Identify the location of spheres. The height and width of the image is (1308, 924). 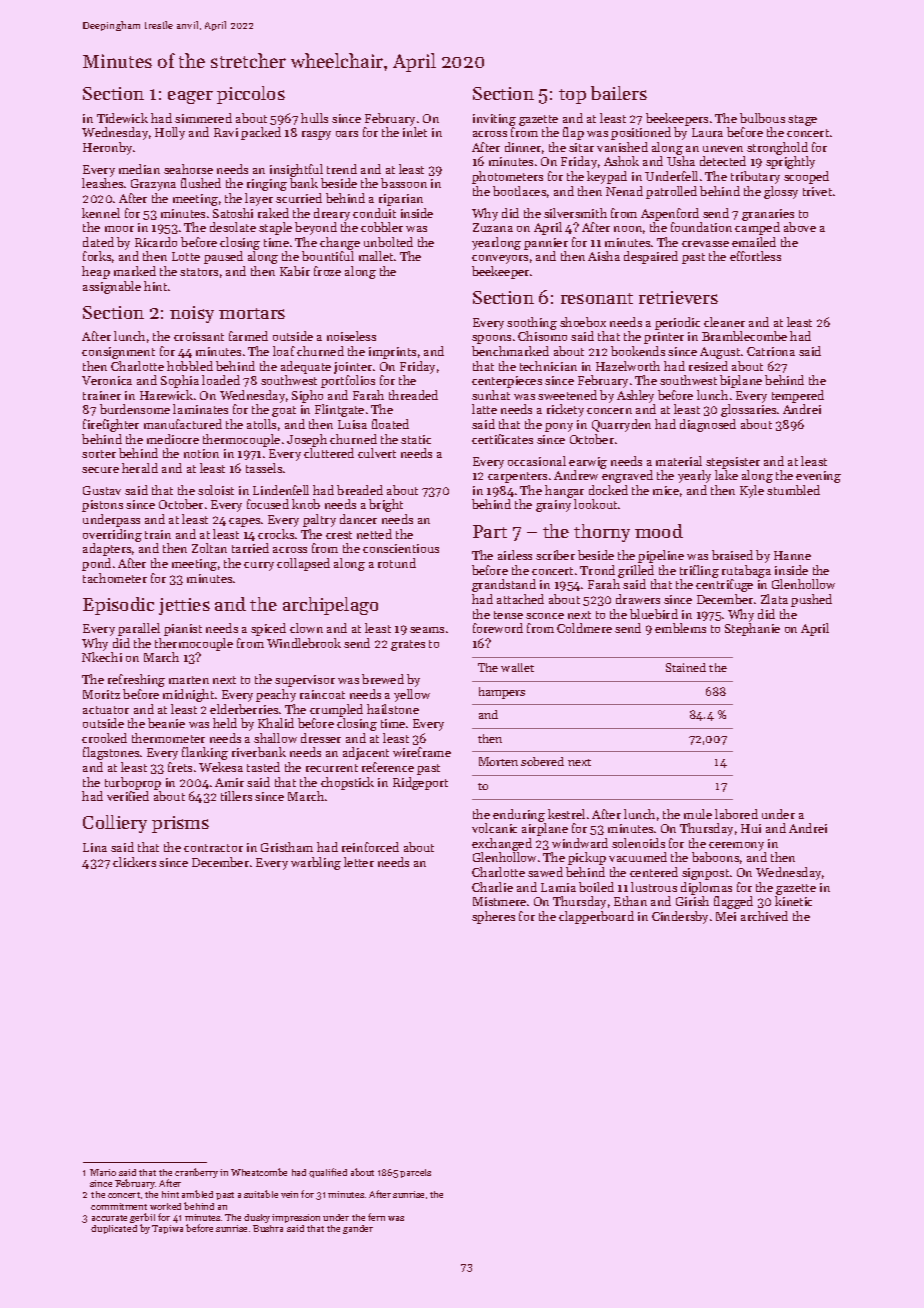
(493, 917).
